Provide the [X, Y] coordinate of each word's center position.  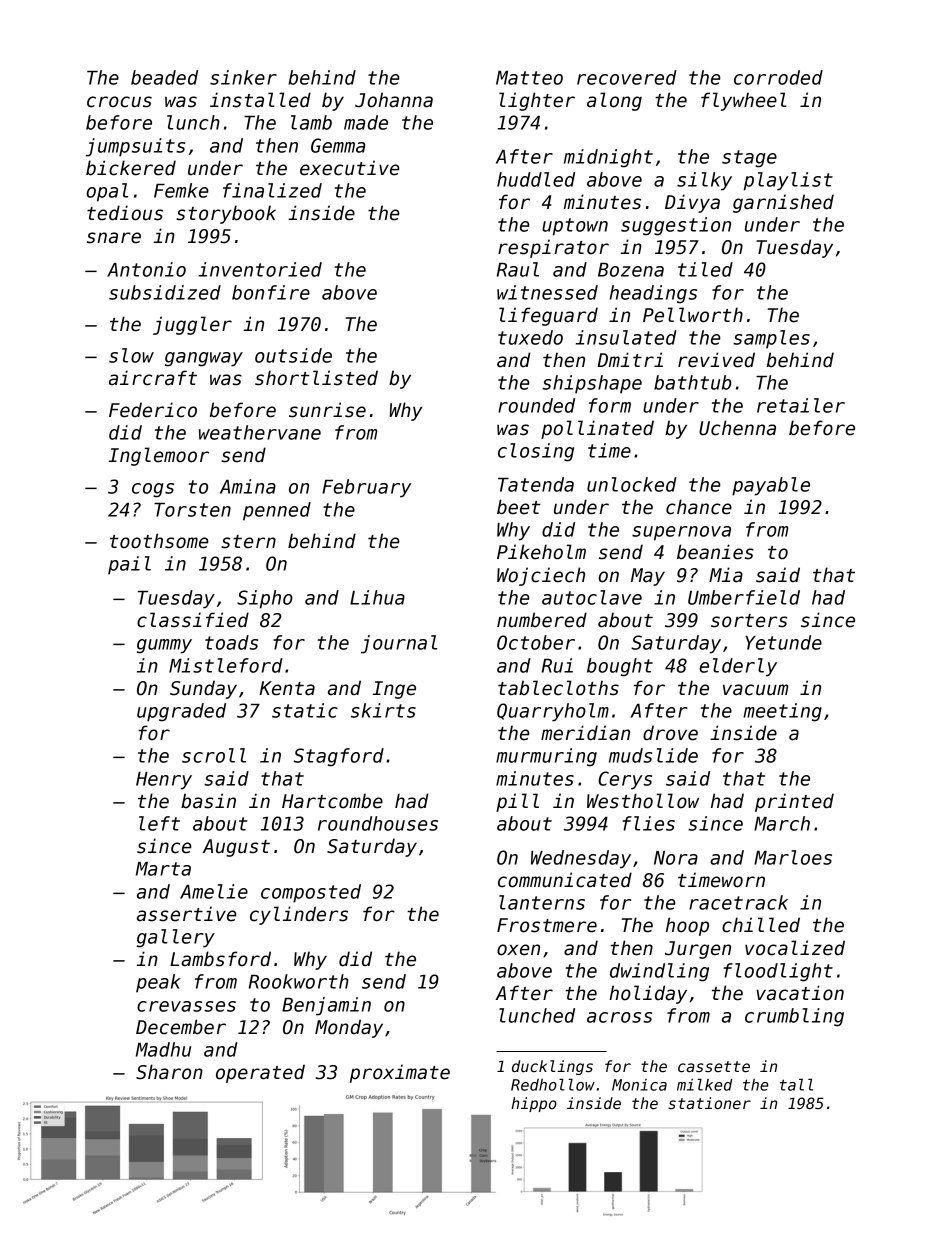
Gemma [338, 145]
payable [771, 486]
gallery [176, 938]
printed [794, 802]
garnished [783, 203]
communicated [565, 880]
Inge [394, 690]
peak [158, 983]
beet [519, 507]
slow [131, 355]
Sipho [265, 599]
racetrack [738, 902]
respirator [553, 248]
